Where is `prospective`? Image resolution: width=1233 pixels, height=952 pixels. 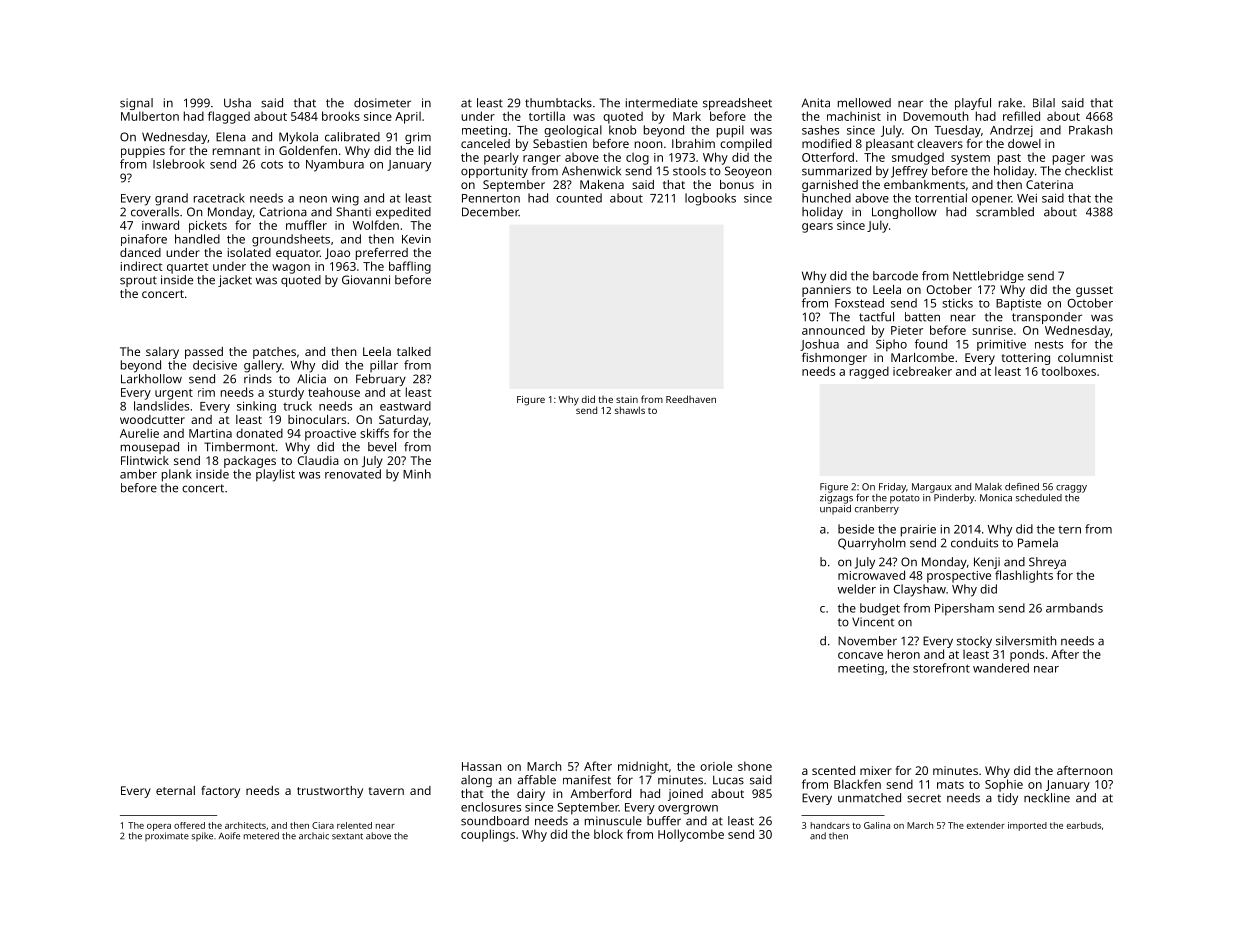
prospective is located at coordinates (959, 577).
